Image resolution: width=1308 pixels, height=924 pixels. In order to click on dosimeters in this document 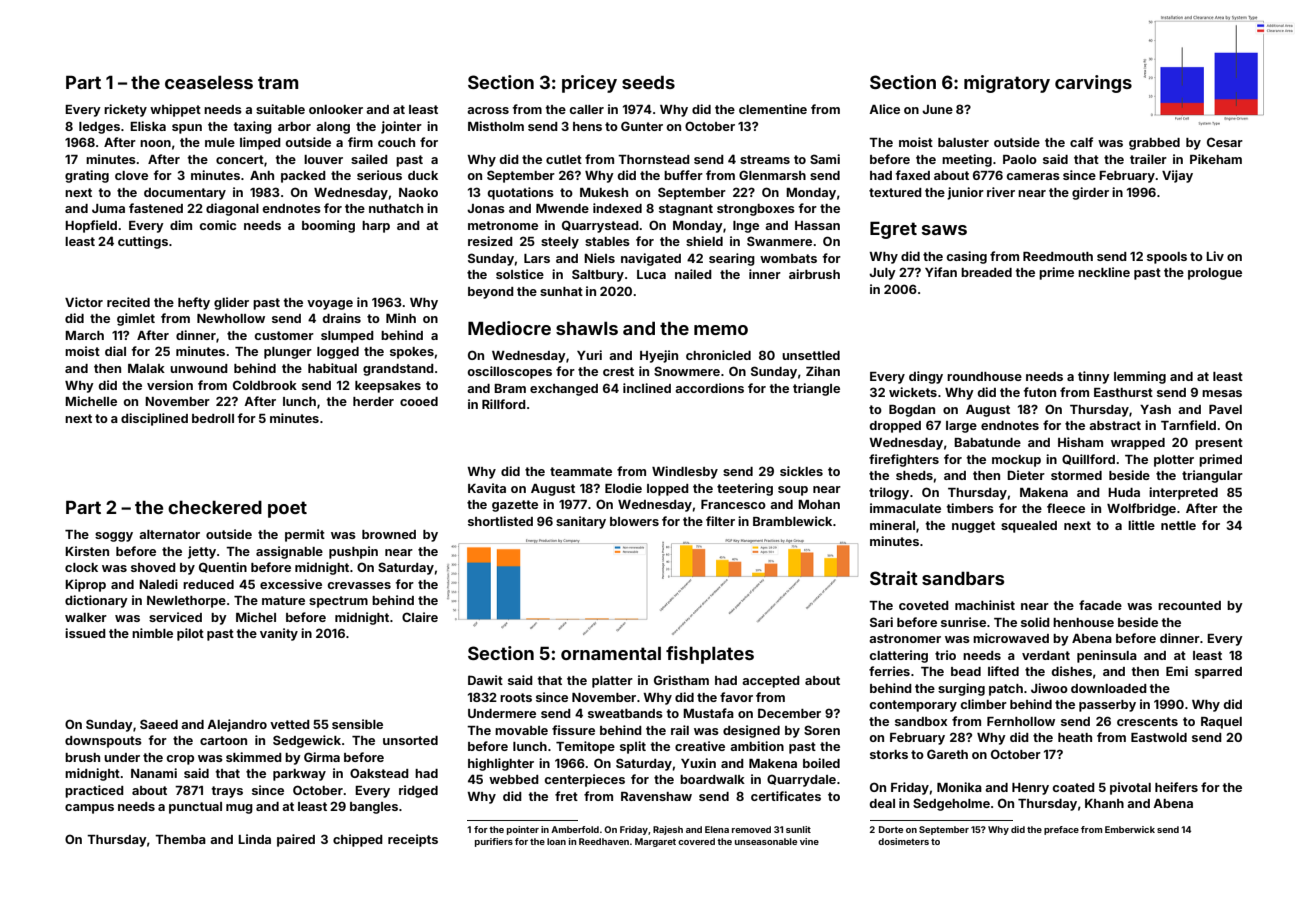, I will do `click(903, 841)`.
